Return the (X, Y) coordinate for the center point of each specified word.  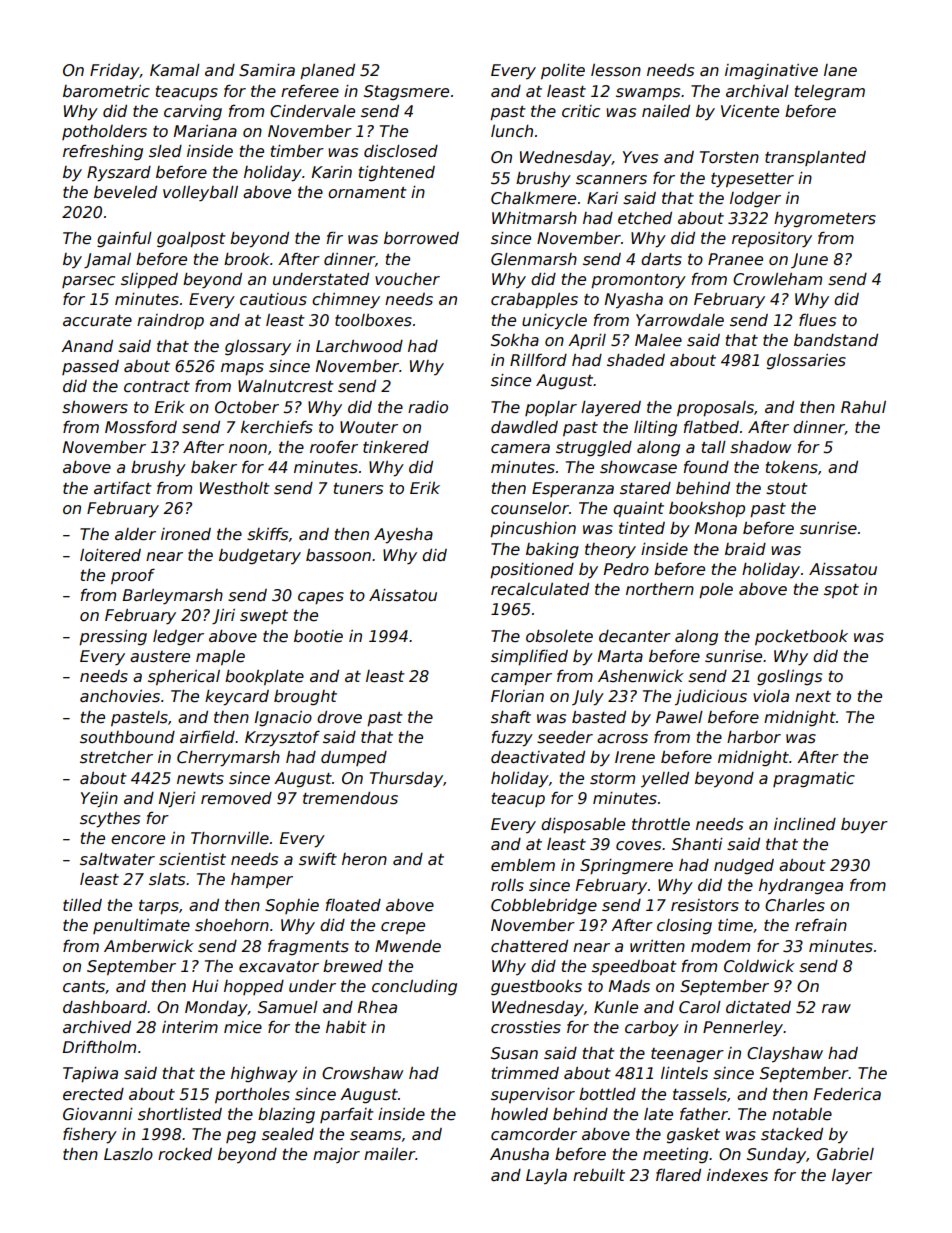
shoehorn (232, 925)
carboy (652, 1029)
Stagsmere (406, 92)
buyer (864, 826)
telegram (830, 92)
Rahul (863, 407)
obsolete (559, 636)
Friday (115, 72)
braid (745, 549)
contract (157, 387)
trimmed (525, 1073)
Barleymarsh (173, 596)
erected (93, 1094)
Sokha (515, 340)
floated (353, 905)
